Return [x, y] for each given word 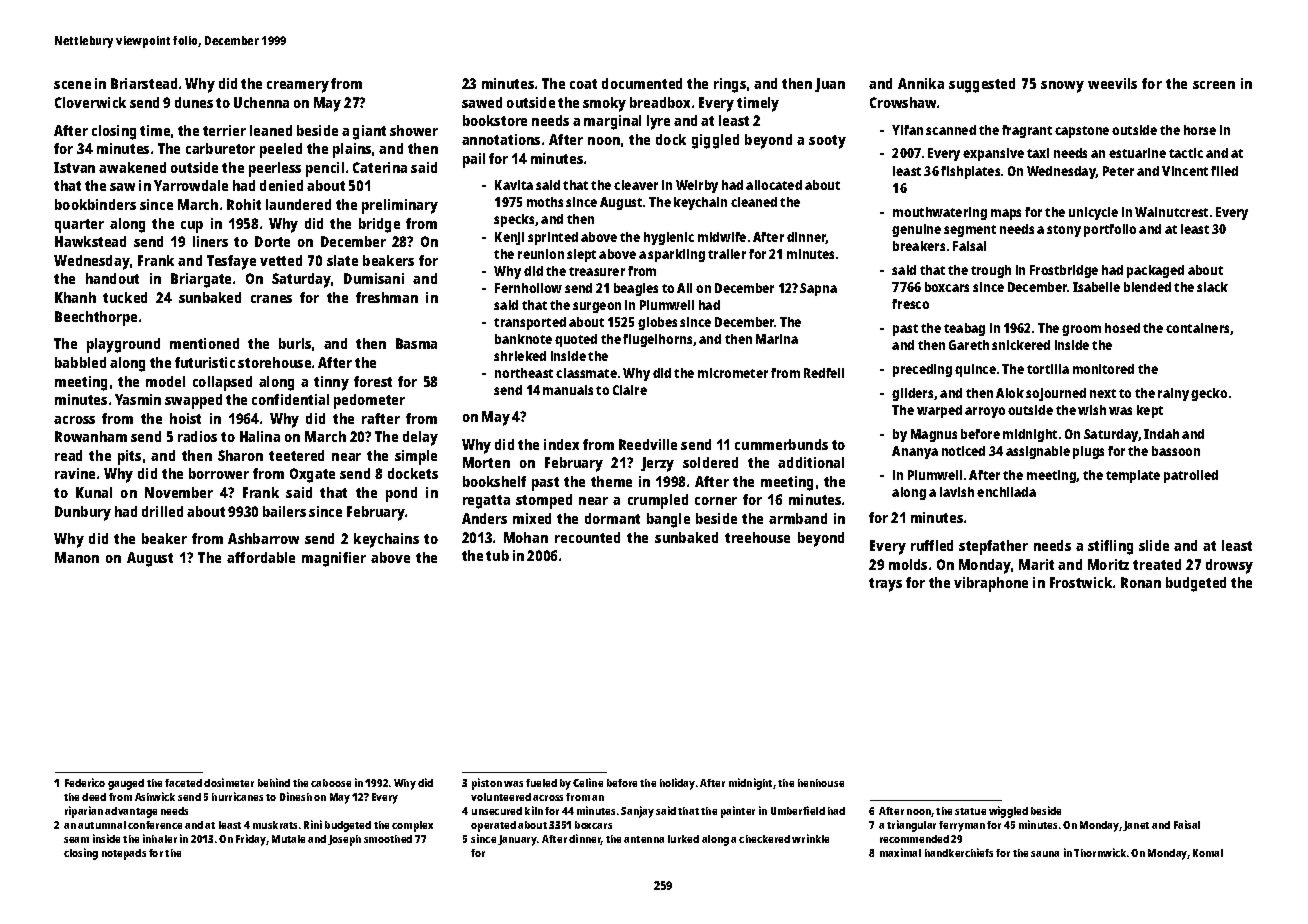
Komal [1208, 853]
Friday [251, 840]
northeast [524, 373]
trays [885, 585]
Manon [77, 557]
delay [420, 438]
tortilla [1048, 369]
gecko [1209, 394]
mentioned [204, 343]
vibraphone [991, 584]
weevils [1112, 83]
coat [583, 84]
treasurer [597, 271]
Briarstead [144, 83]
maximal [900, 852]
